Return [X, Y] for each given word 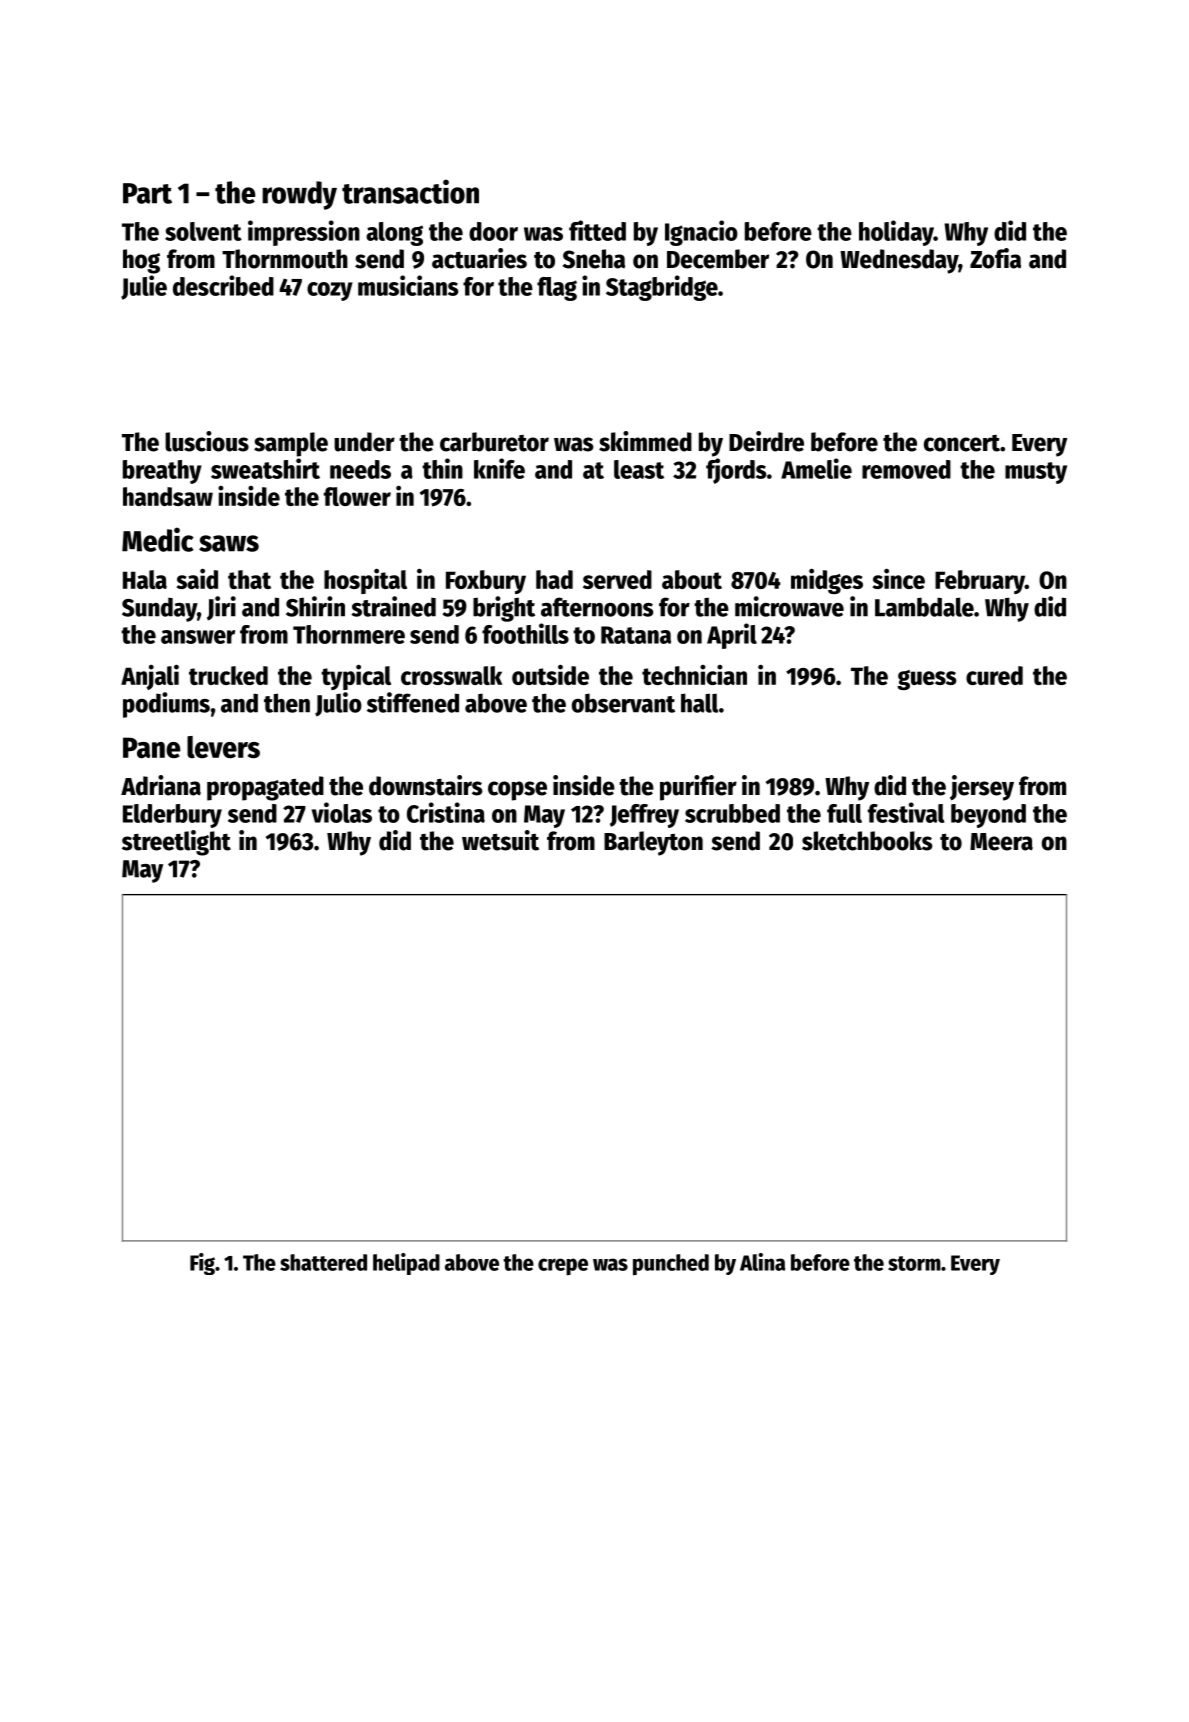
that [249, 579]
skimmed [645, 441]
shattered [323, 1262]
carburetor [494, 442]
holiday [896, 233]
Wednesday [899, 261]
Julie [144, 287]
